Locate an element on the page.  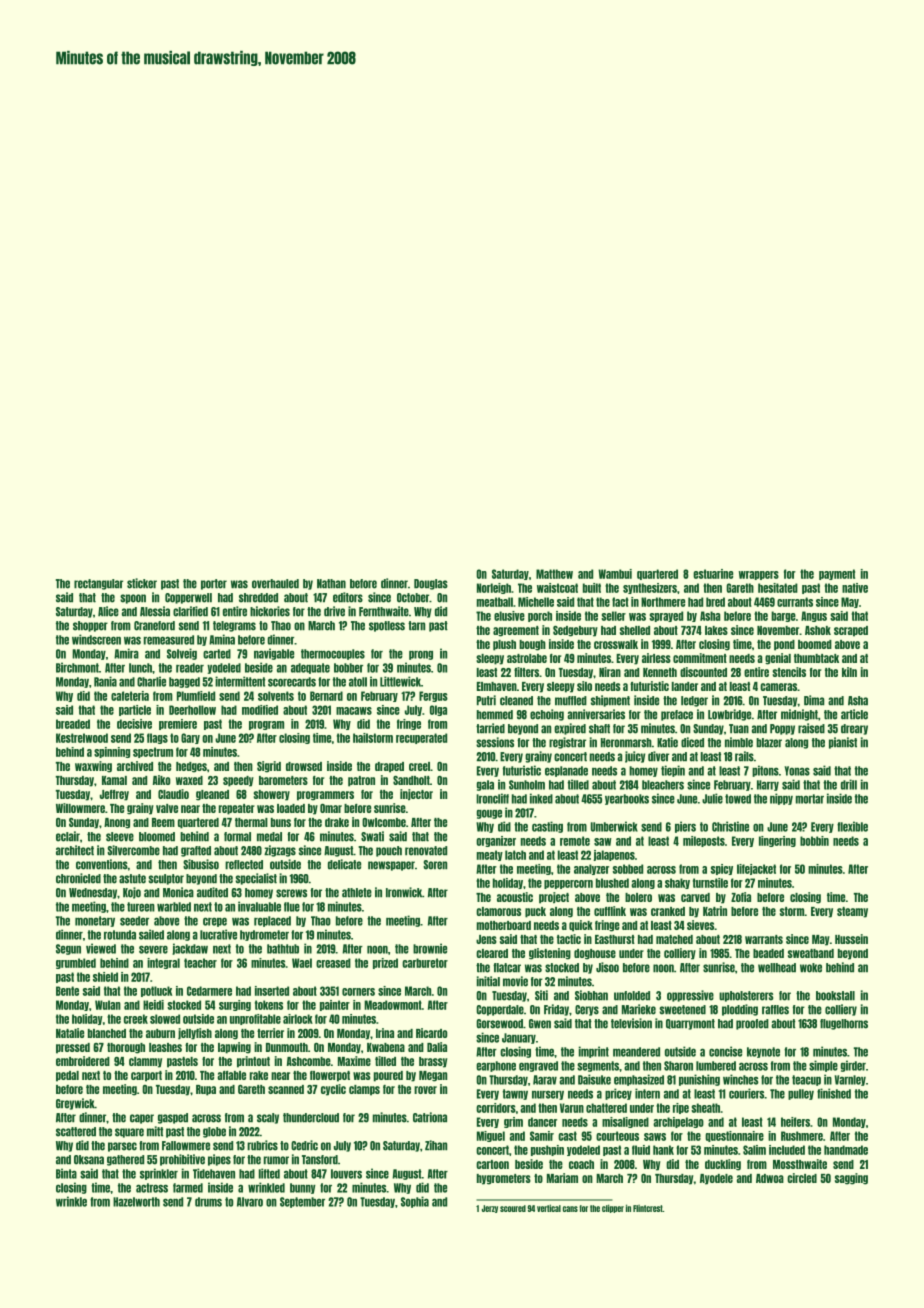
Sedgebury is located at coordinates (575, 631).
